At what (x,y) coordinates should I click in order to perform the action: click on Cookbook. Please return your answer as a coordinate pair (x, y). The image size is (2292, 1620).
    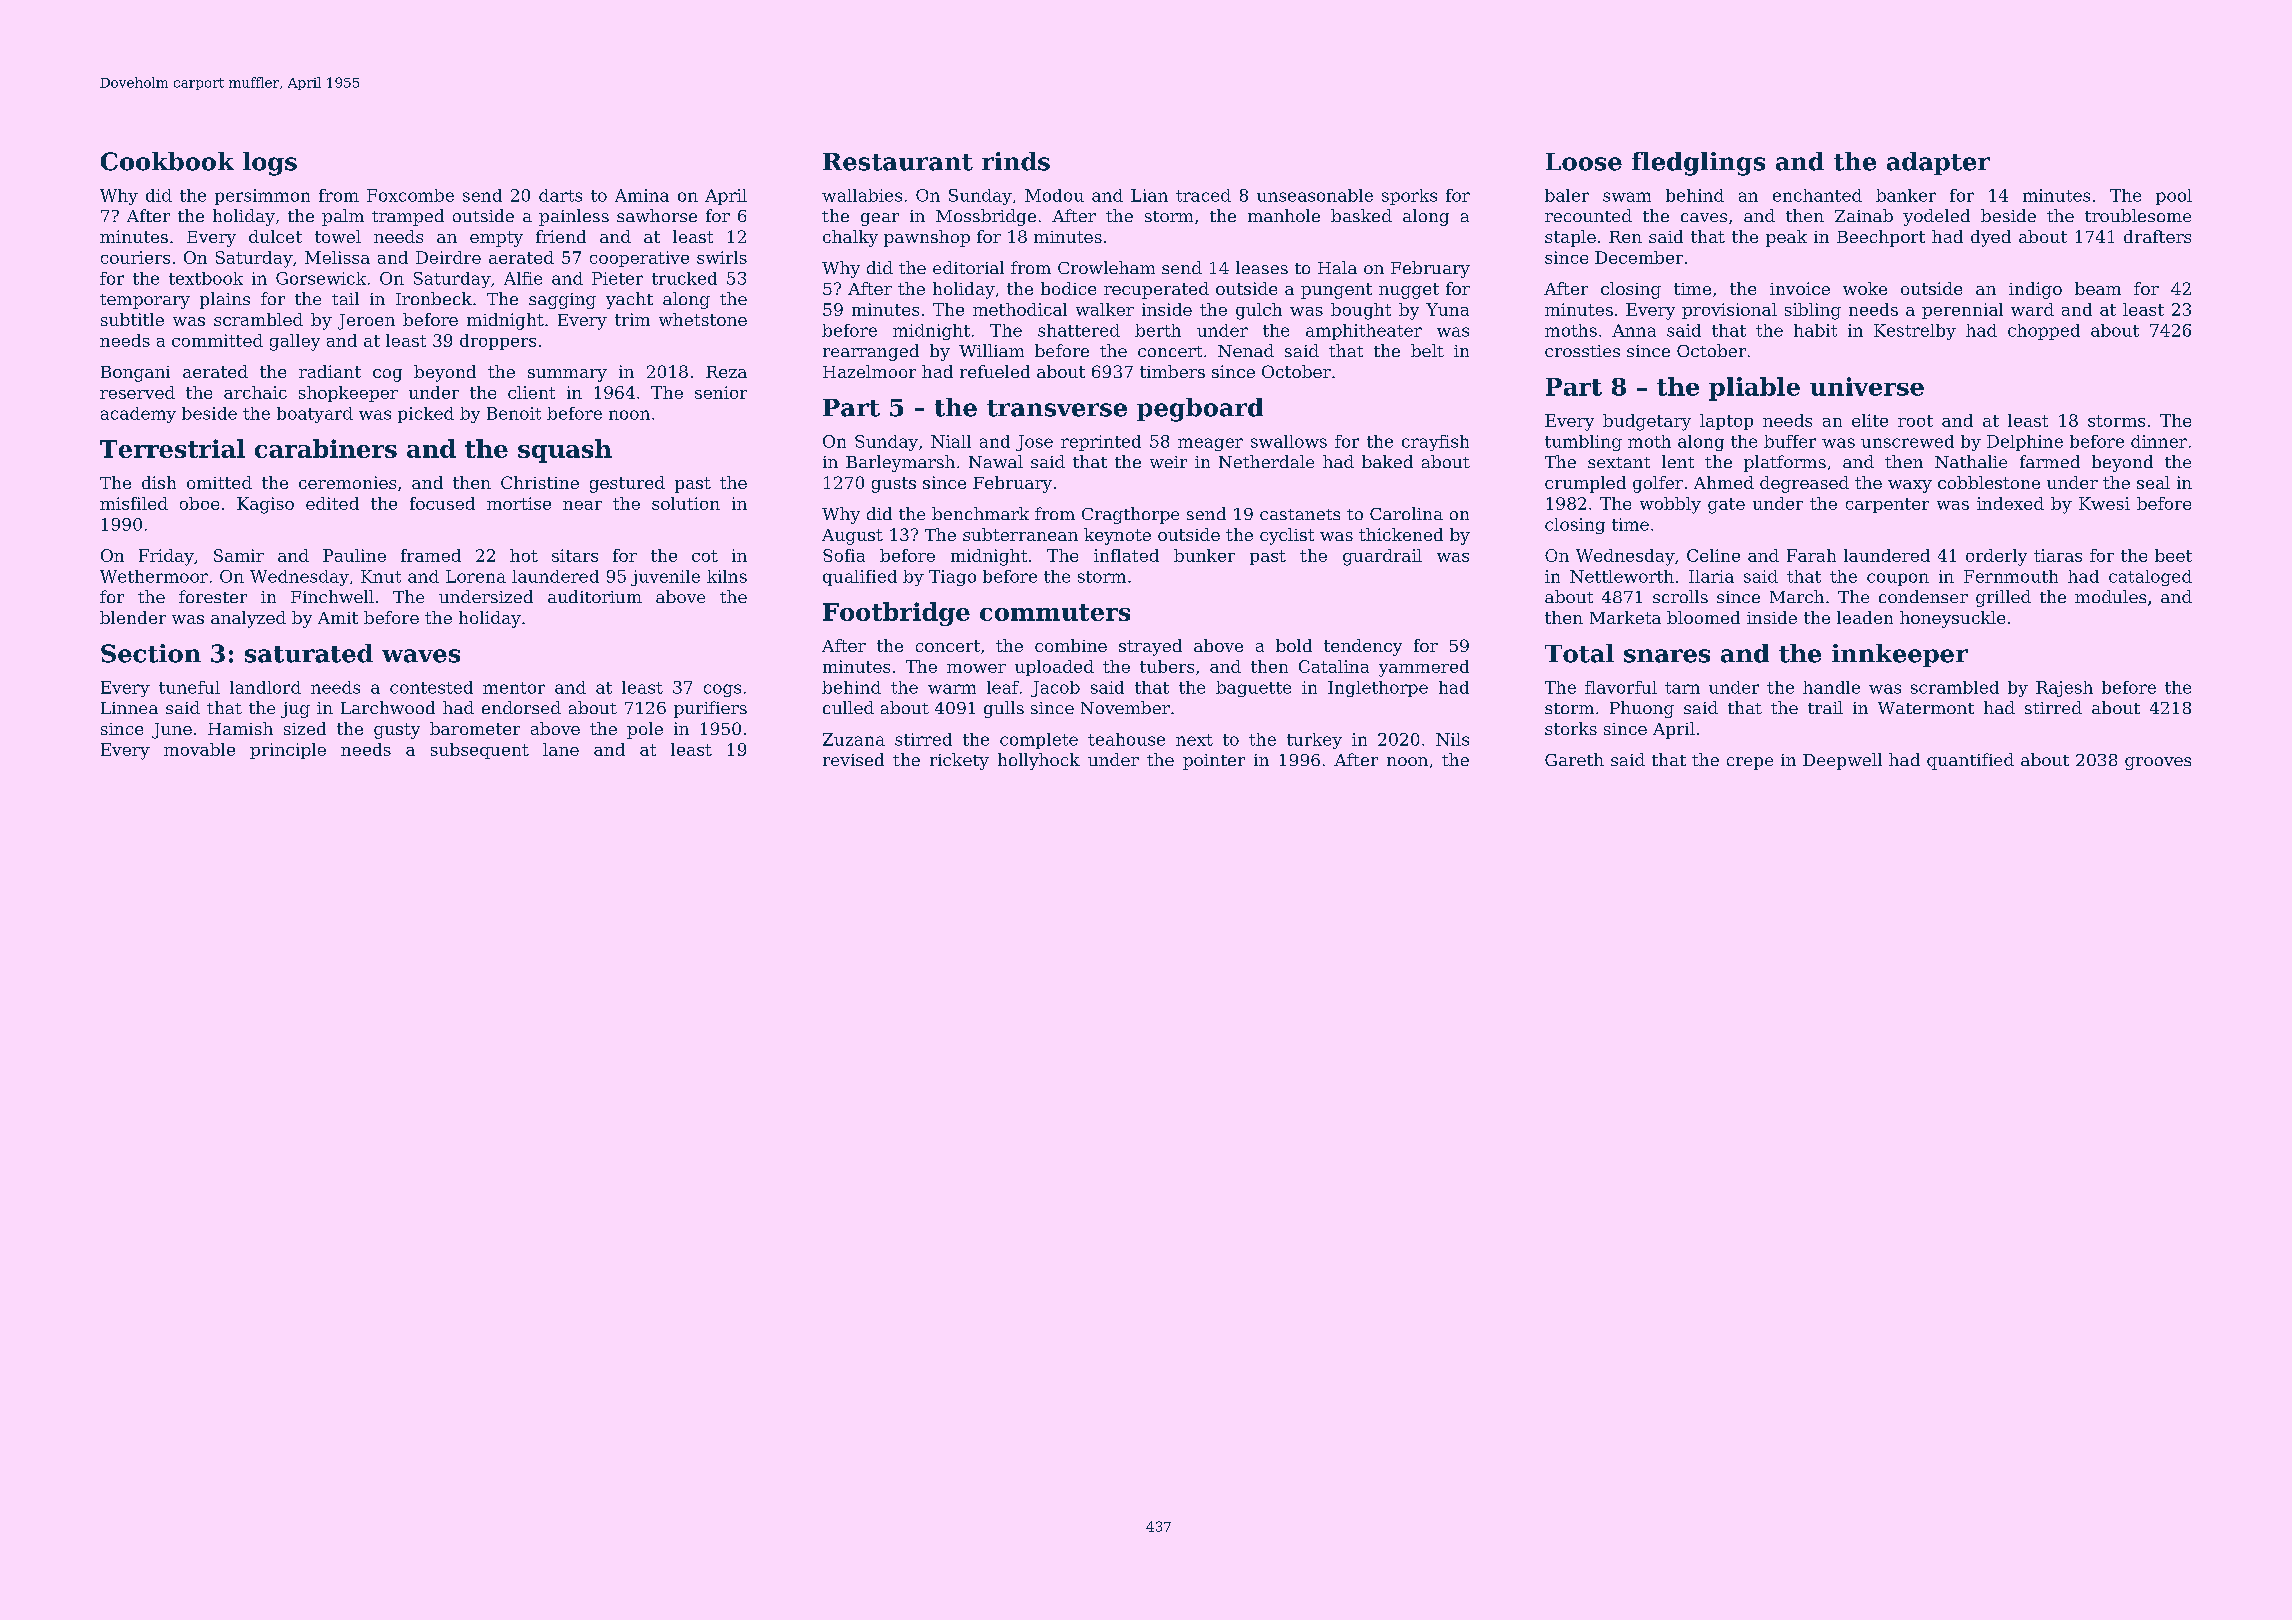
    Looking at the image, I should click on (167, 161).
